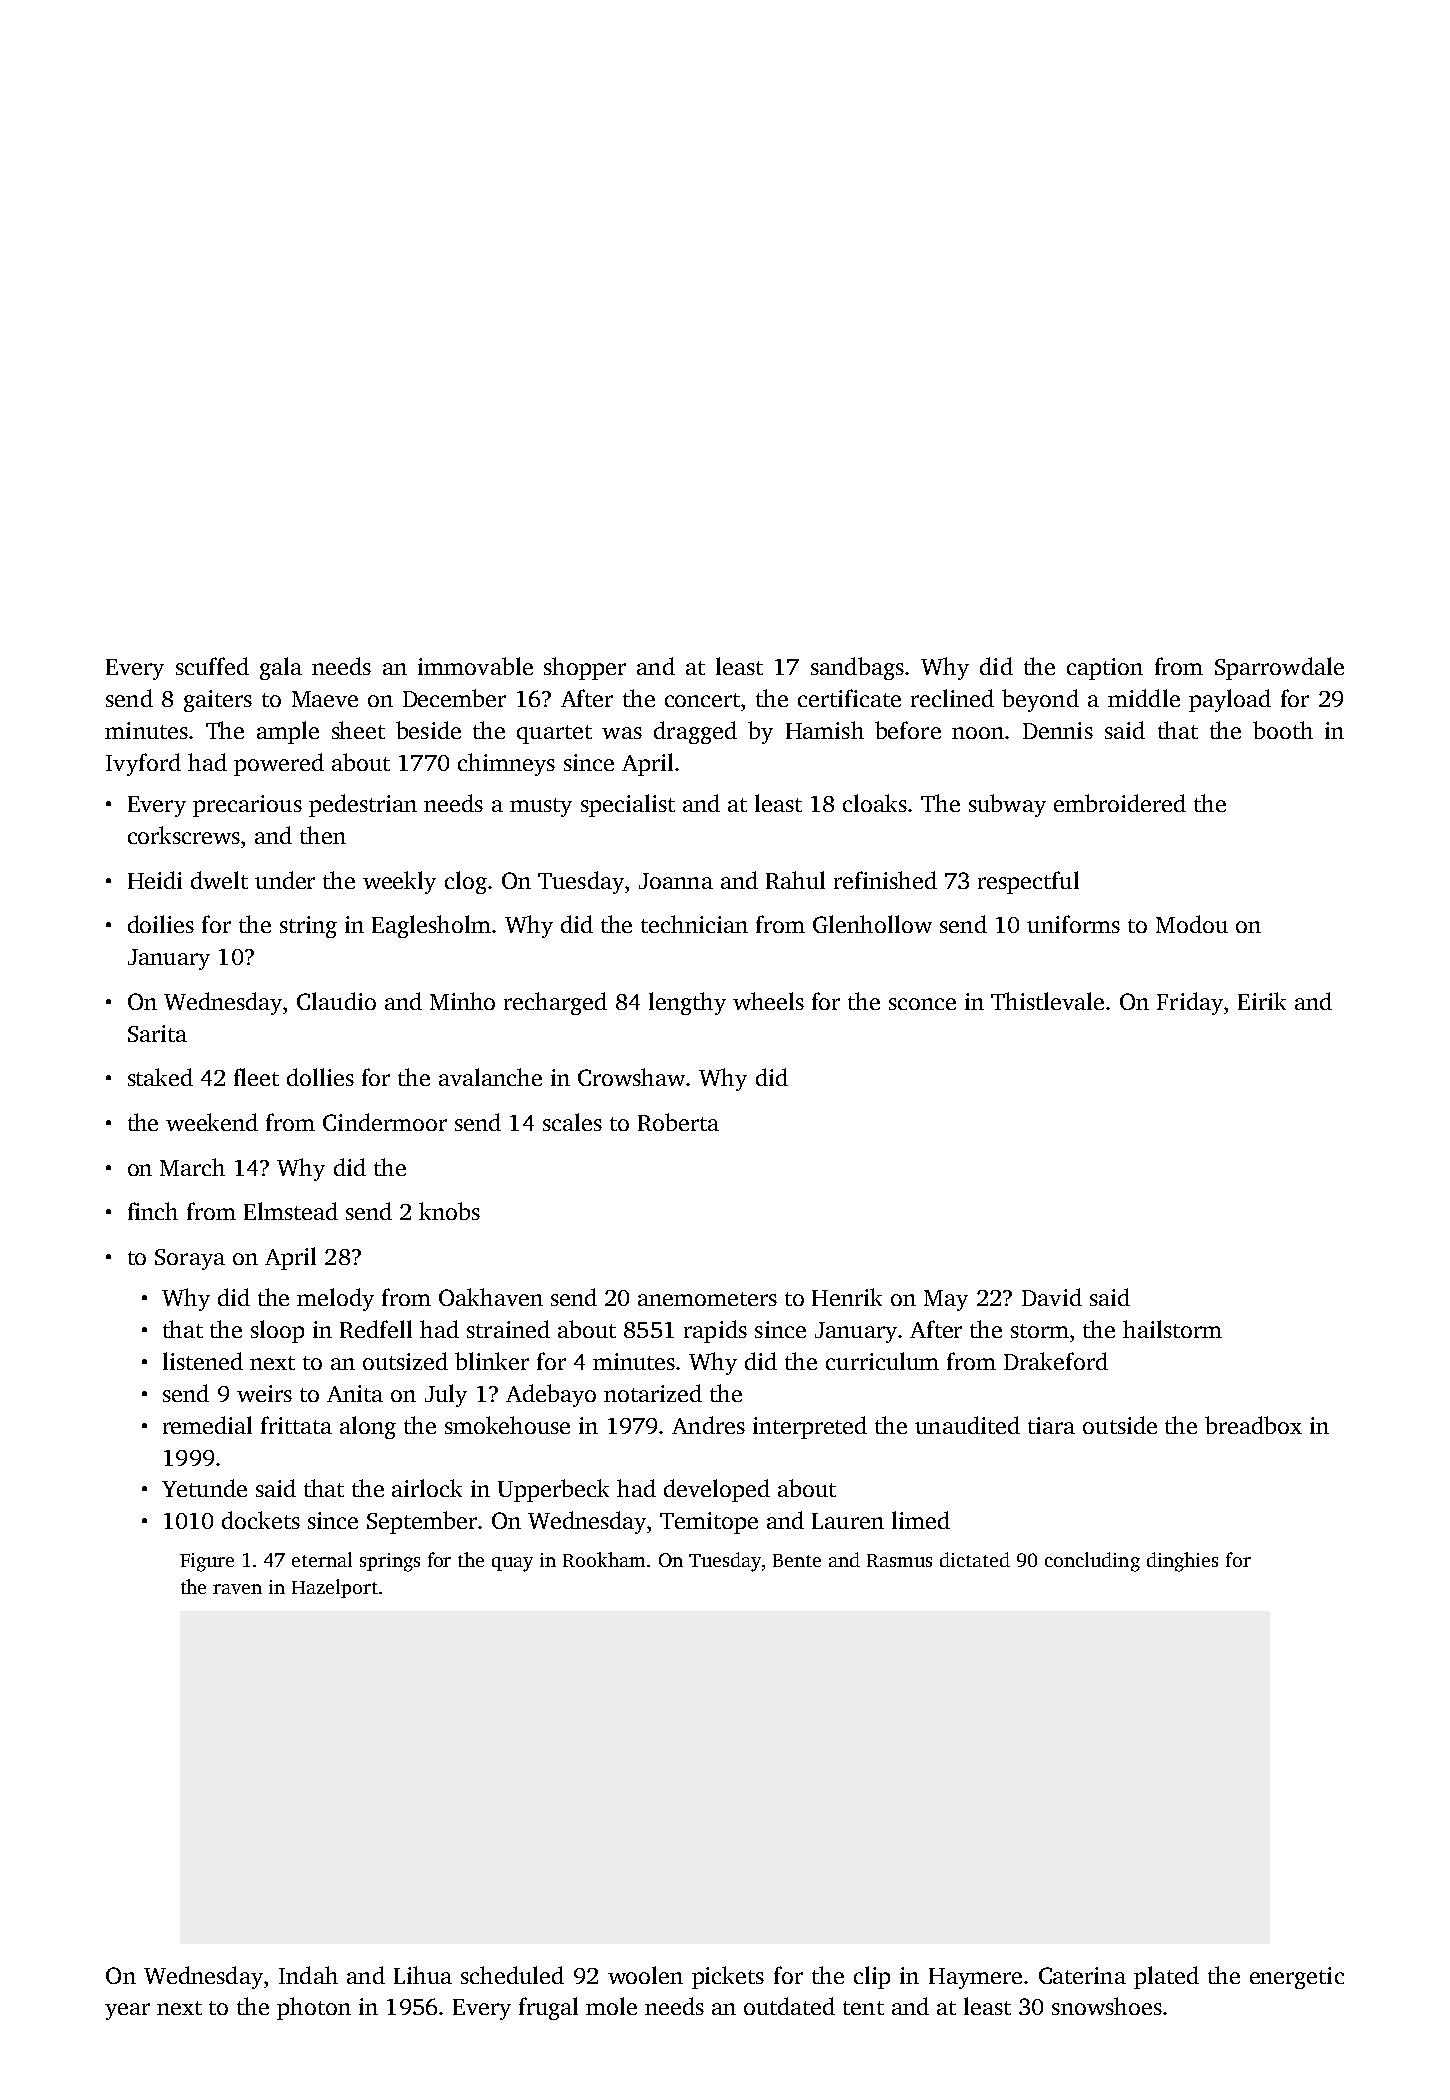 The width and height of the screenshot is (1450, 2100). Describe the element at coordinates (296, 1425) in the screenshot. I see `frittata` at that location.
